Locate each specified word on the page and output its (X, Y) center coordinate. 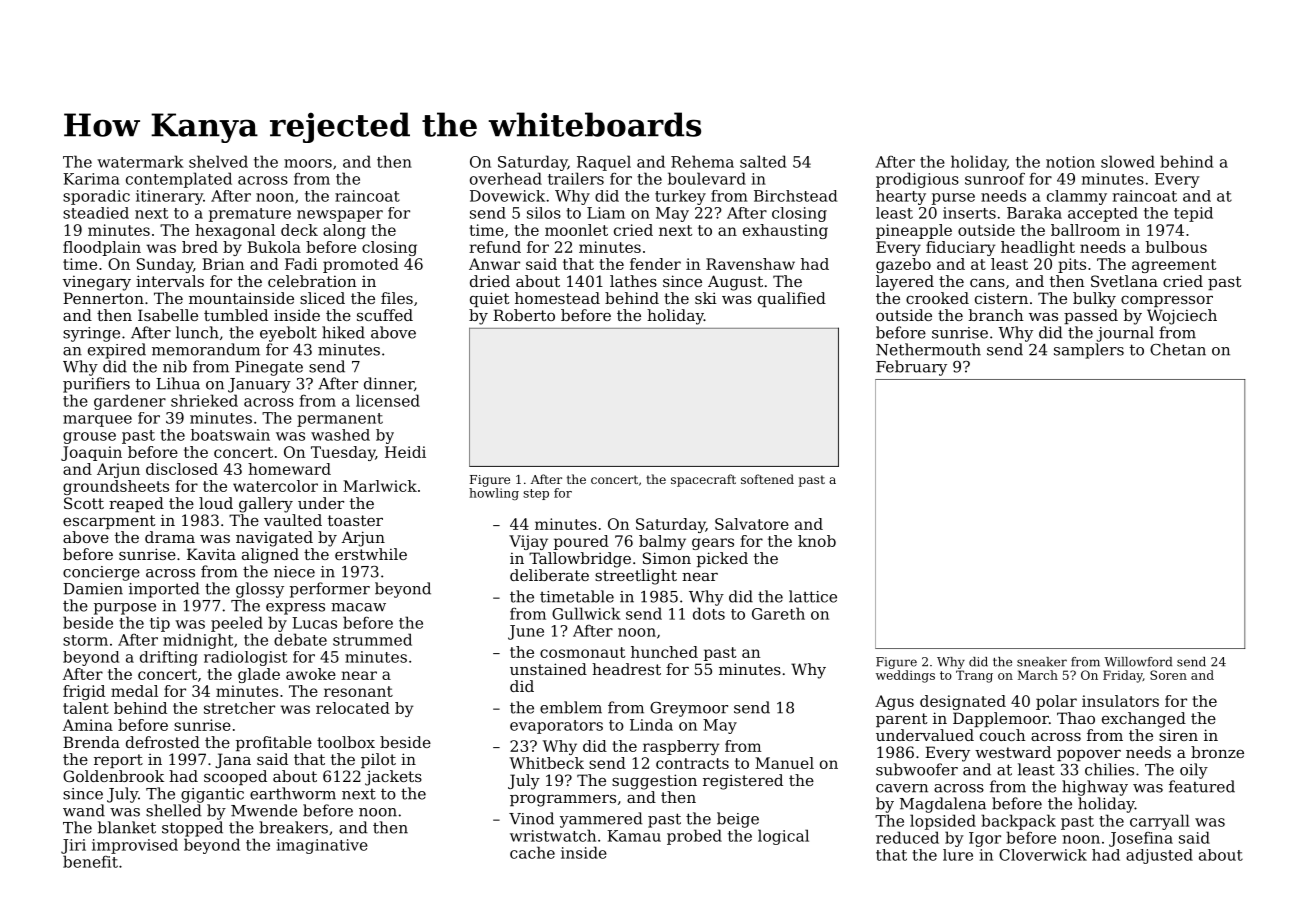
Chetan (1178, 349)
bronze (1217, 752)
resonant (358, 691)
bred (200, 247)
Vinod (531, 818)
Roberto (524, 315)
